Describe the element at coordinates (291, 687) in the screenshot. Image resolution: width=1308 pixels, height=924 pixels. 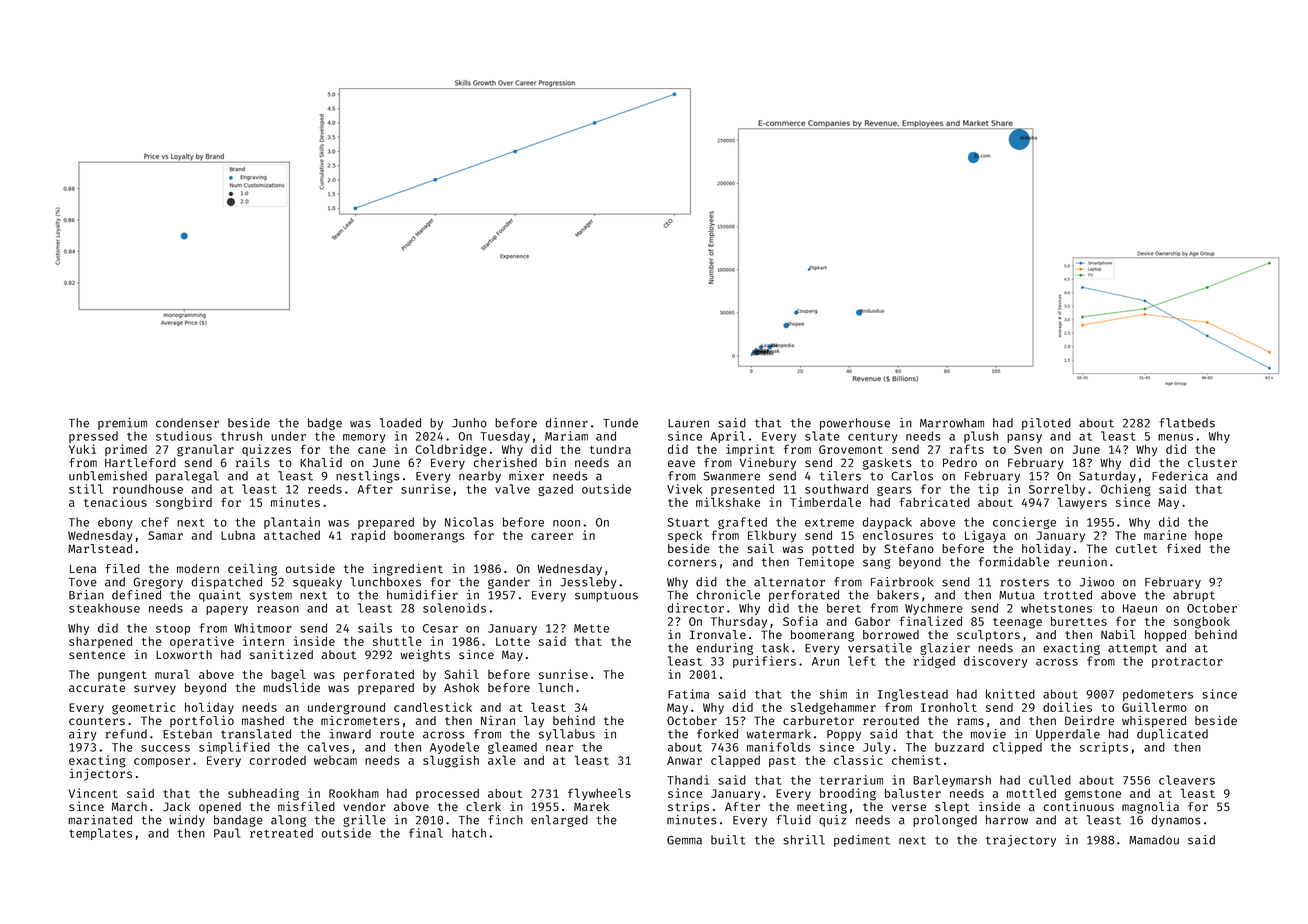
I see `mudslide` at that location.
